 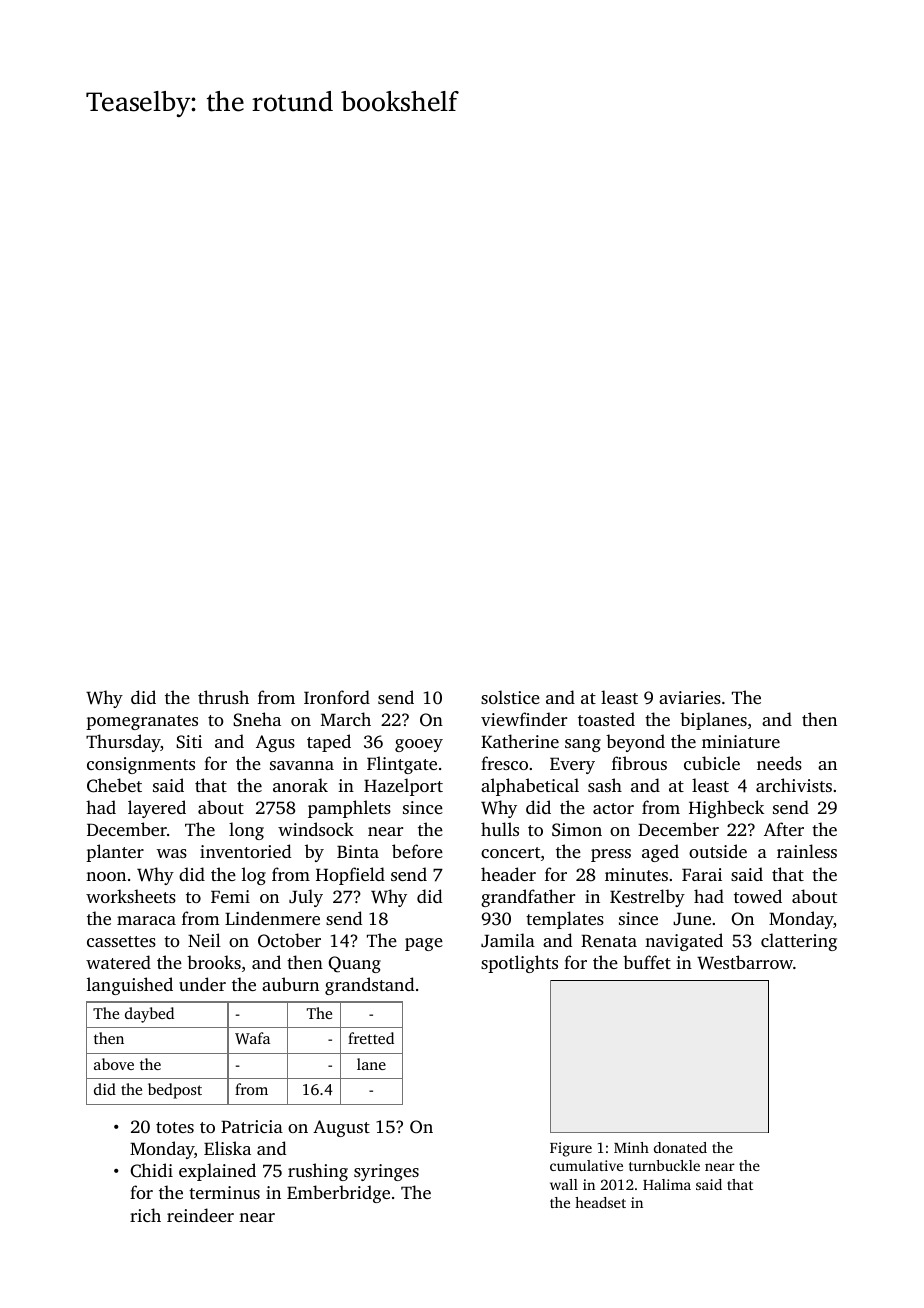 I want to click on brooks, so click(x=214, y=962).
